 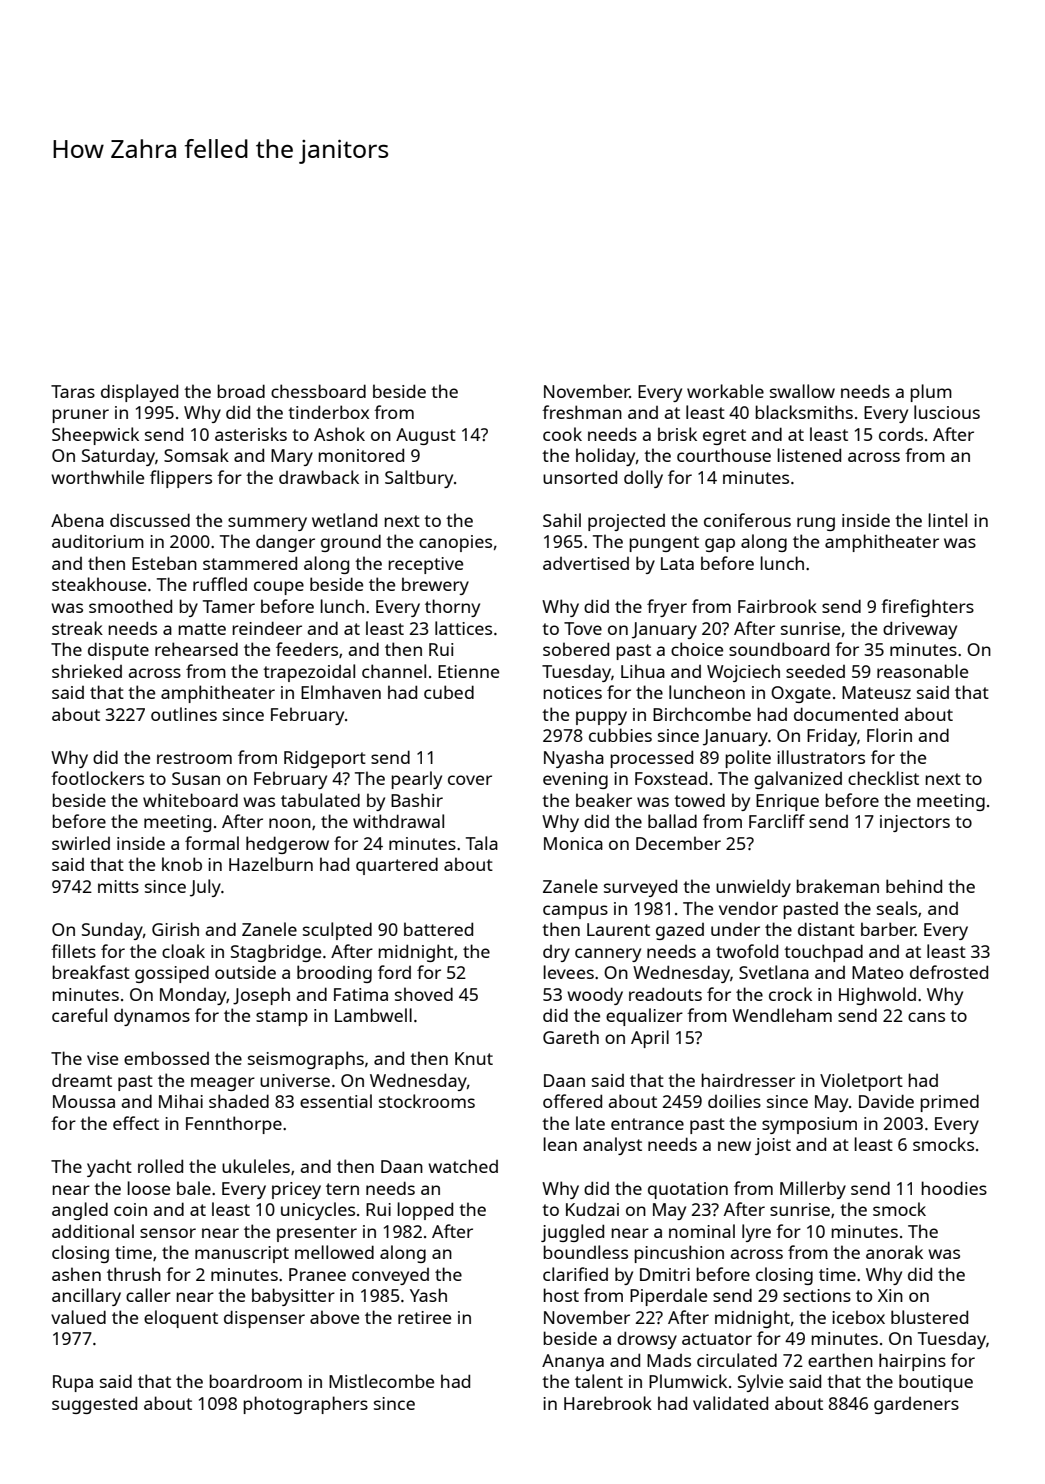 I want to click on seismographs, so click(x=306, y=1060).
